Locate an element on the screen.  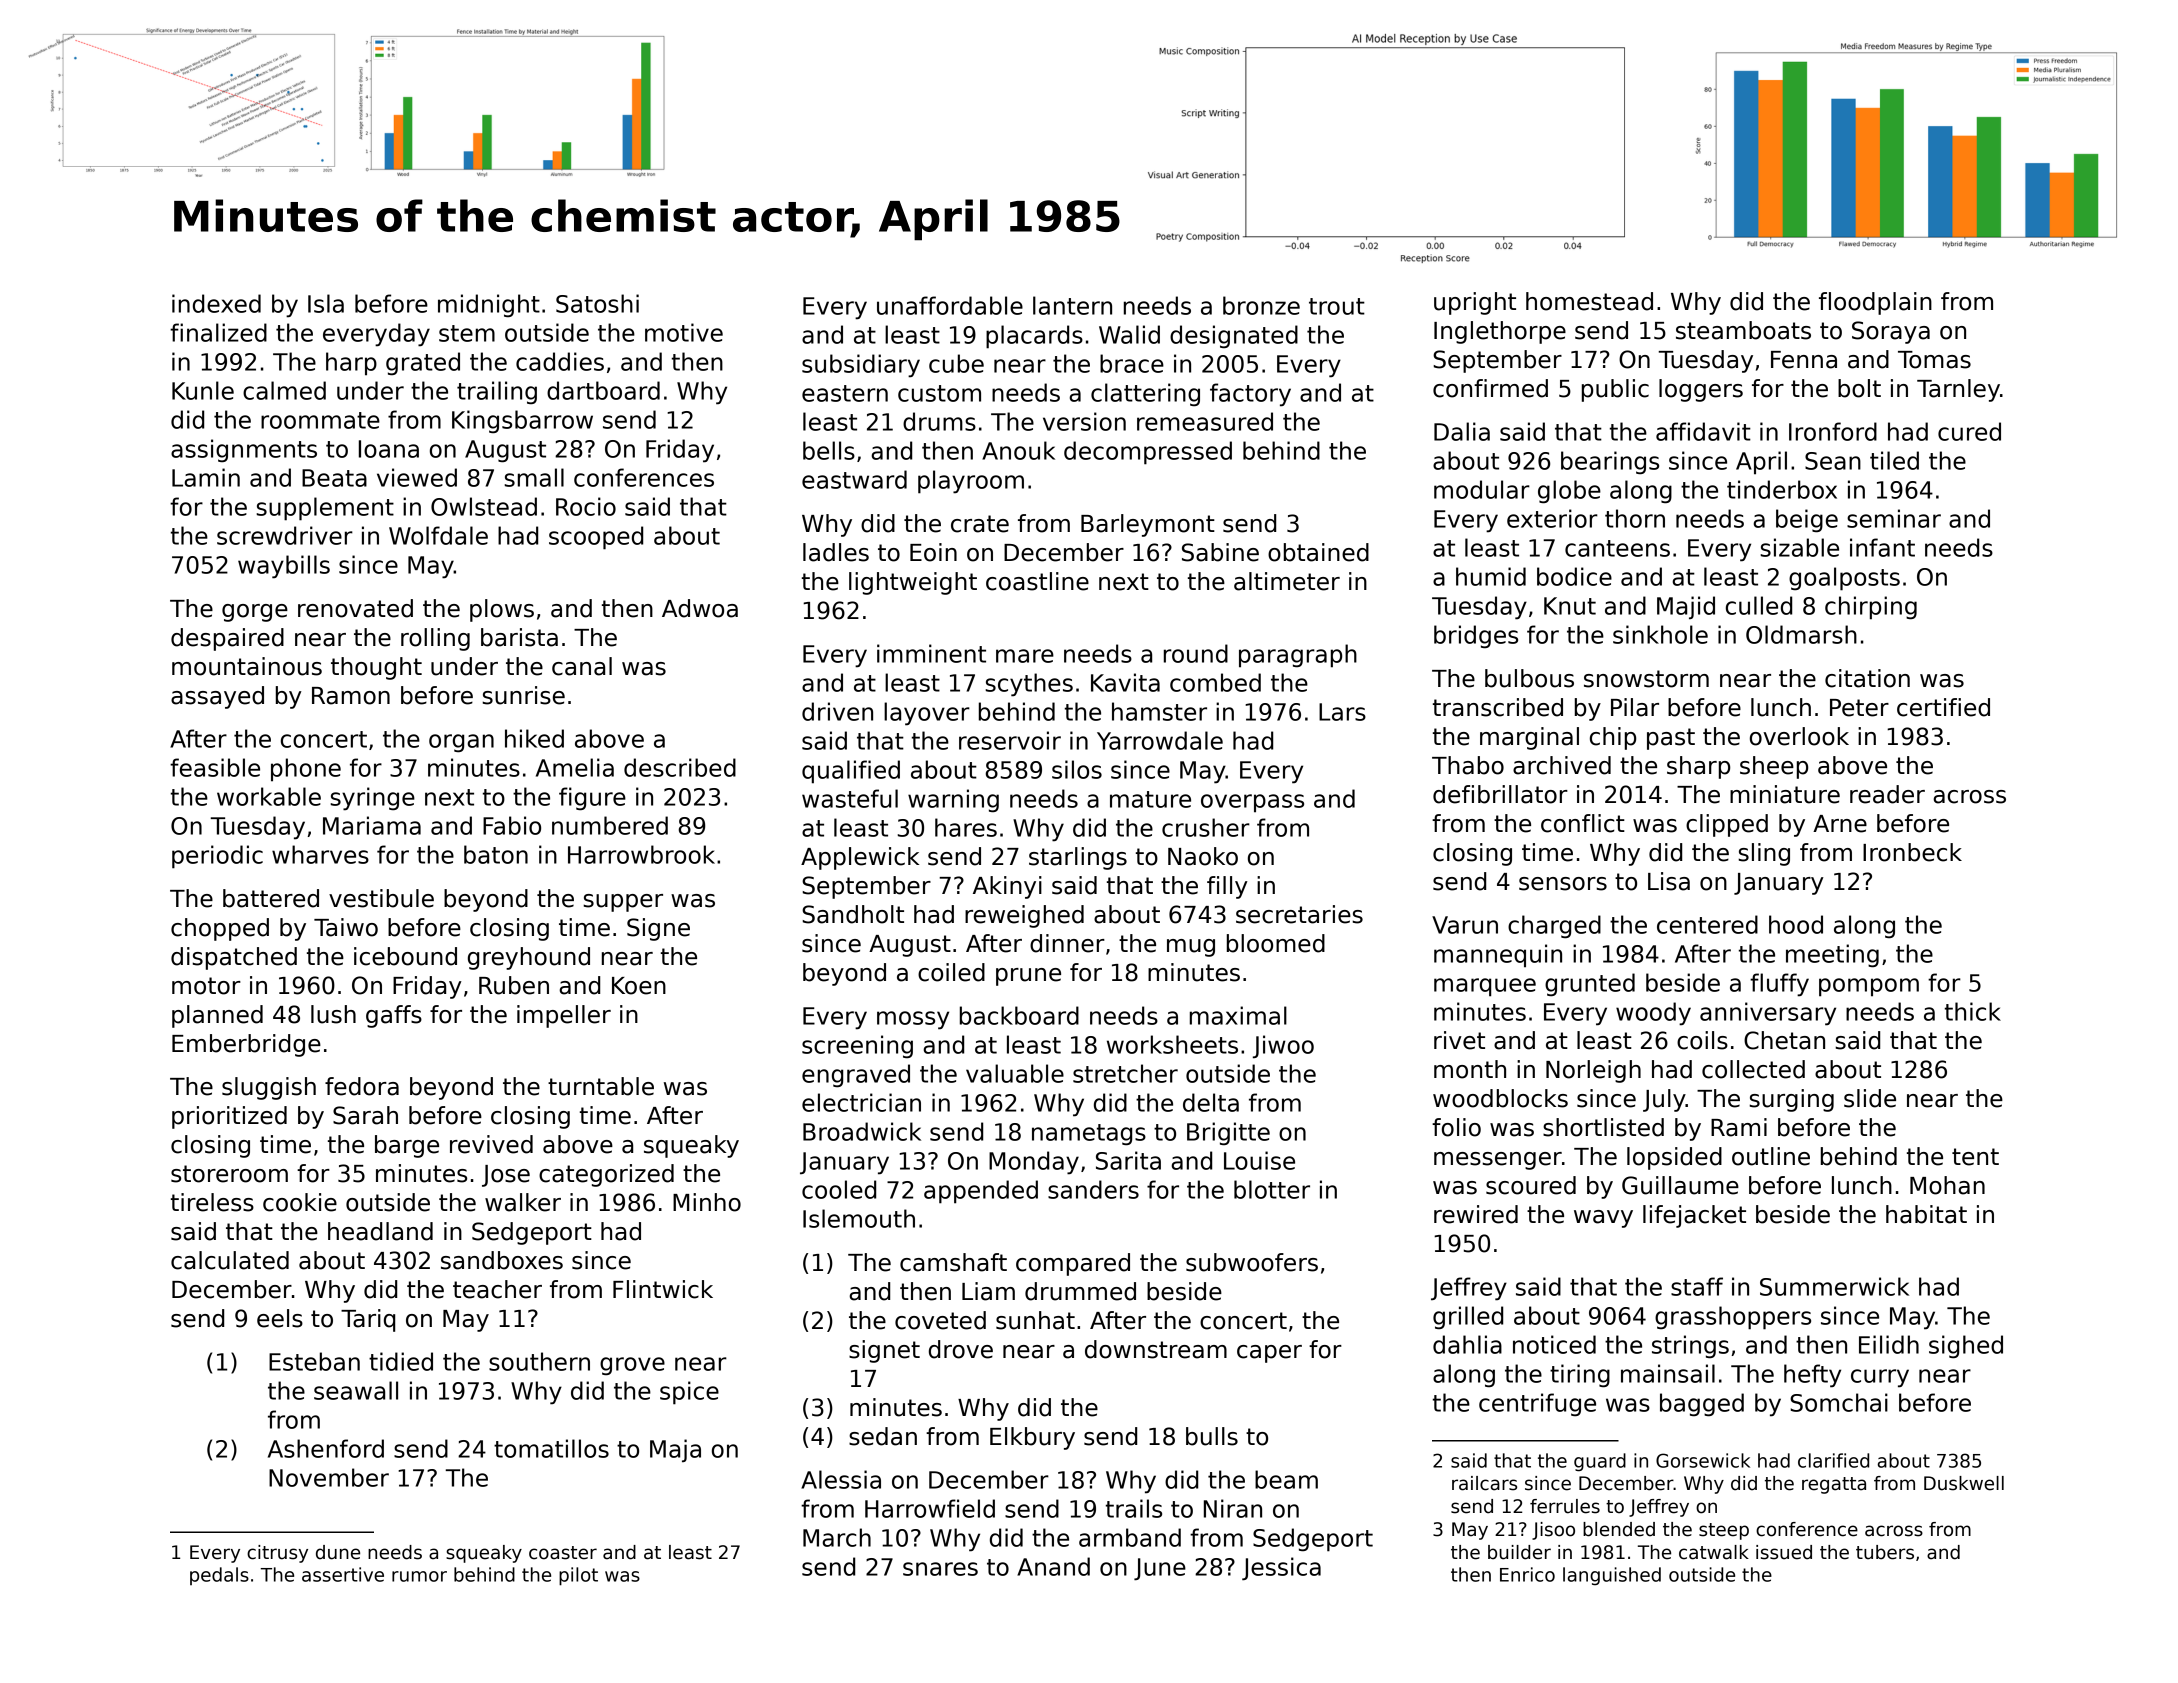
steamboats is located at coordinates (1743, 330).
